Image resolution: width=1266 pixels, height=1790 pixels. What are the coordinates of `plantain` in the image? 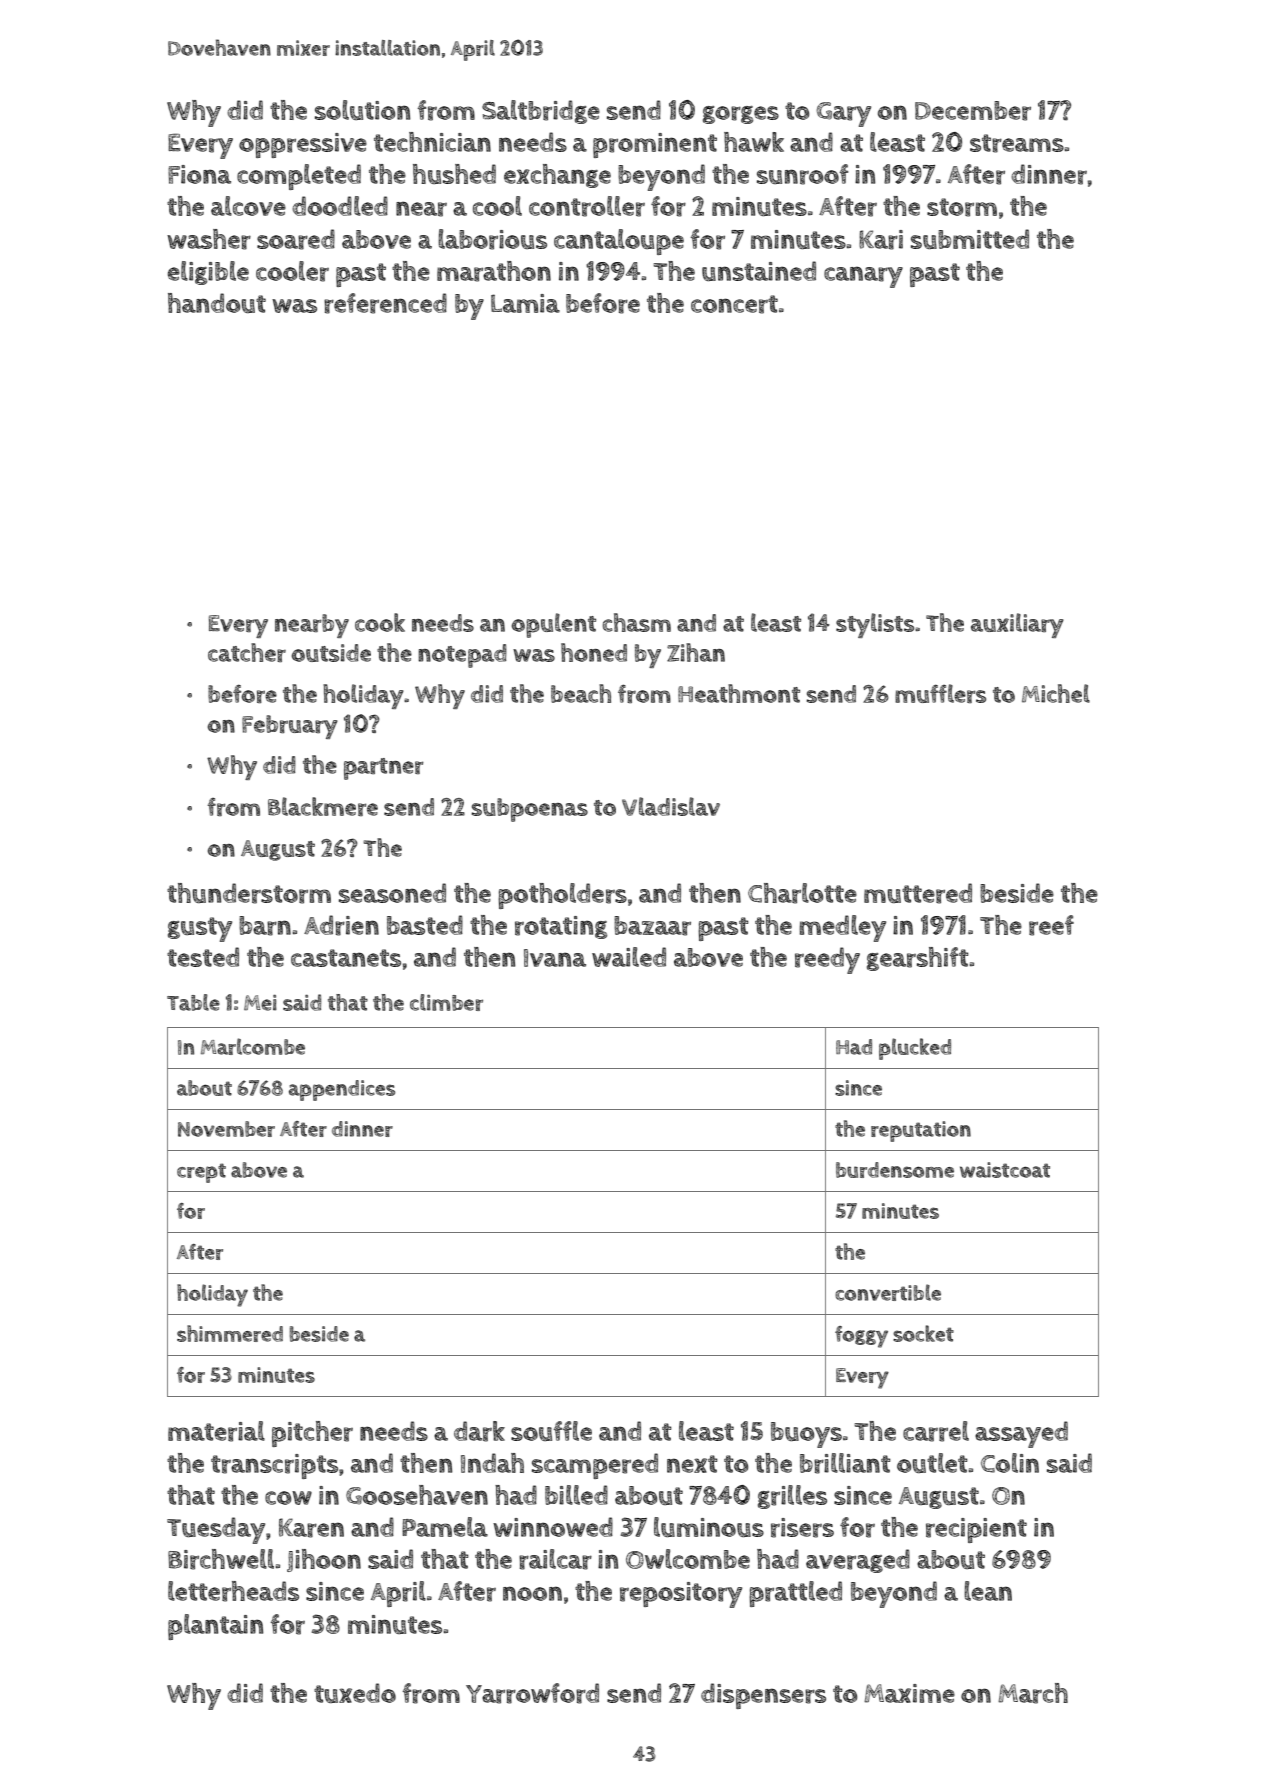 It's located at (215, 1627).
